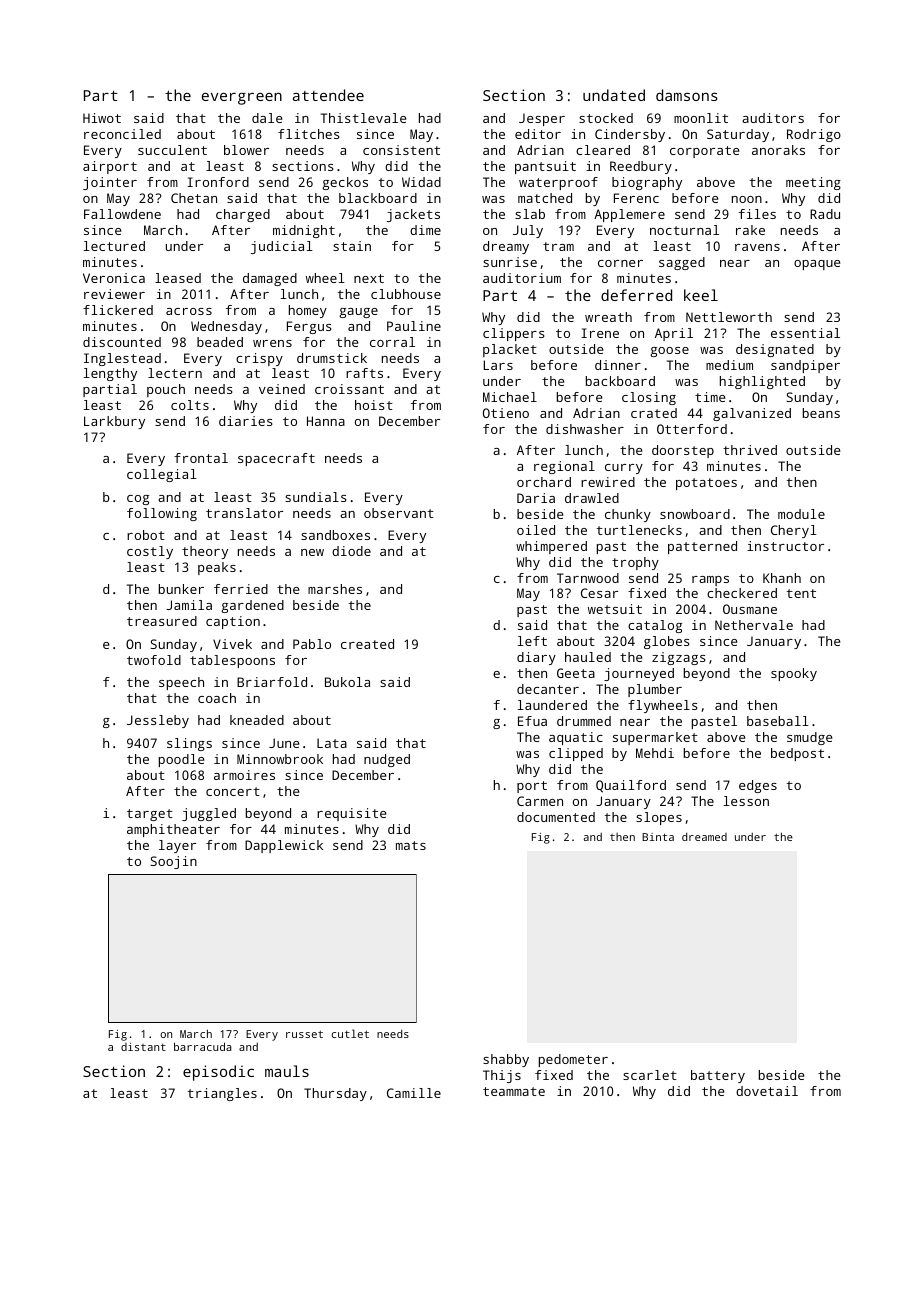  What do you see at coordinates (143, 1047) in the screenshot?
I see `distant` at bounding box center [143, 1047].
